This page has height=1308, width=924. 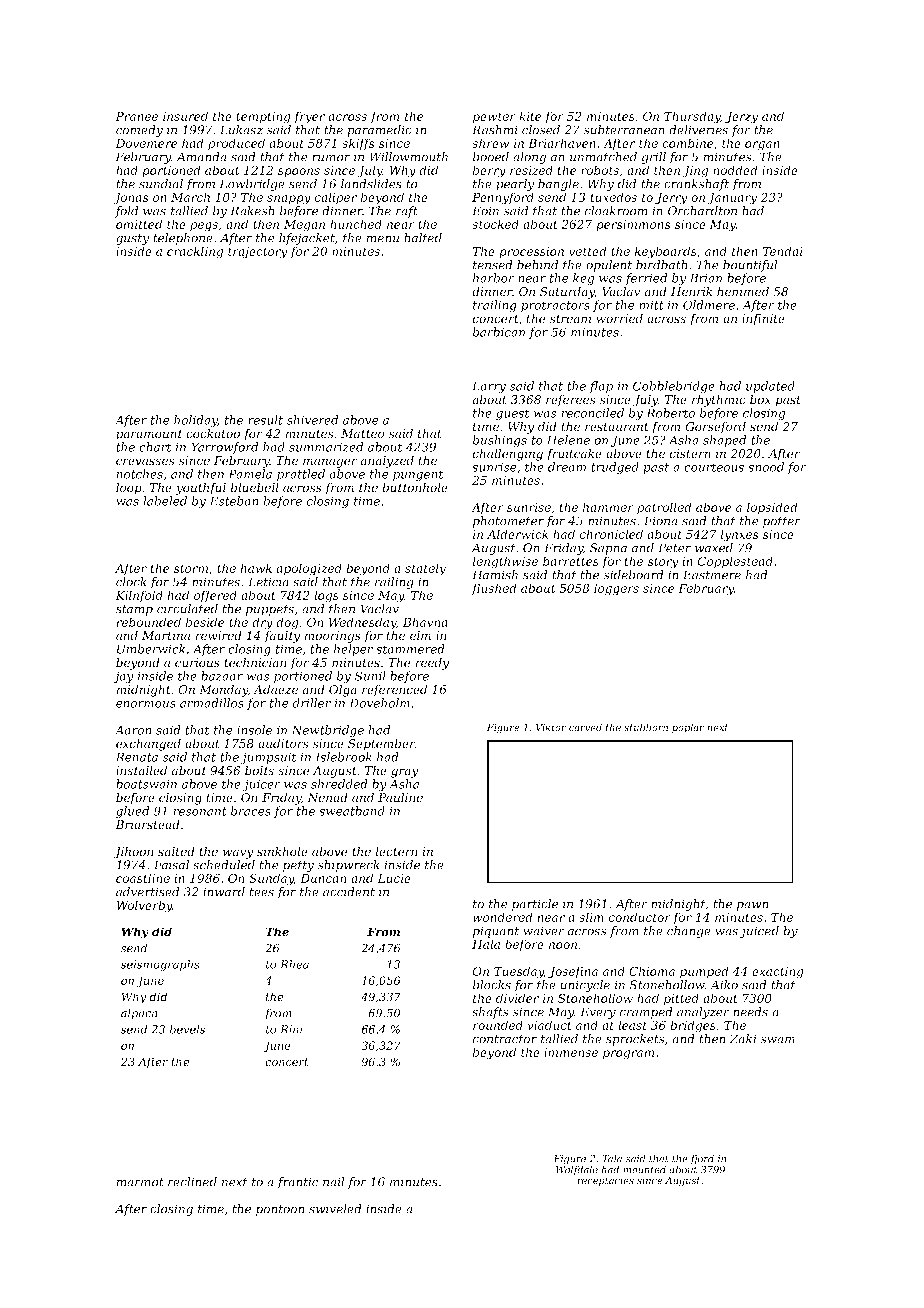 I want to click on Viktor, so click(x=551, y=727).
